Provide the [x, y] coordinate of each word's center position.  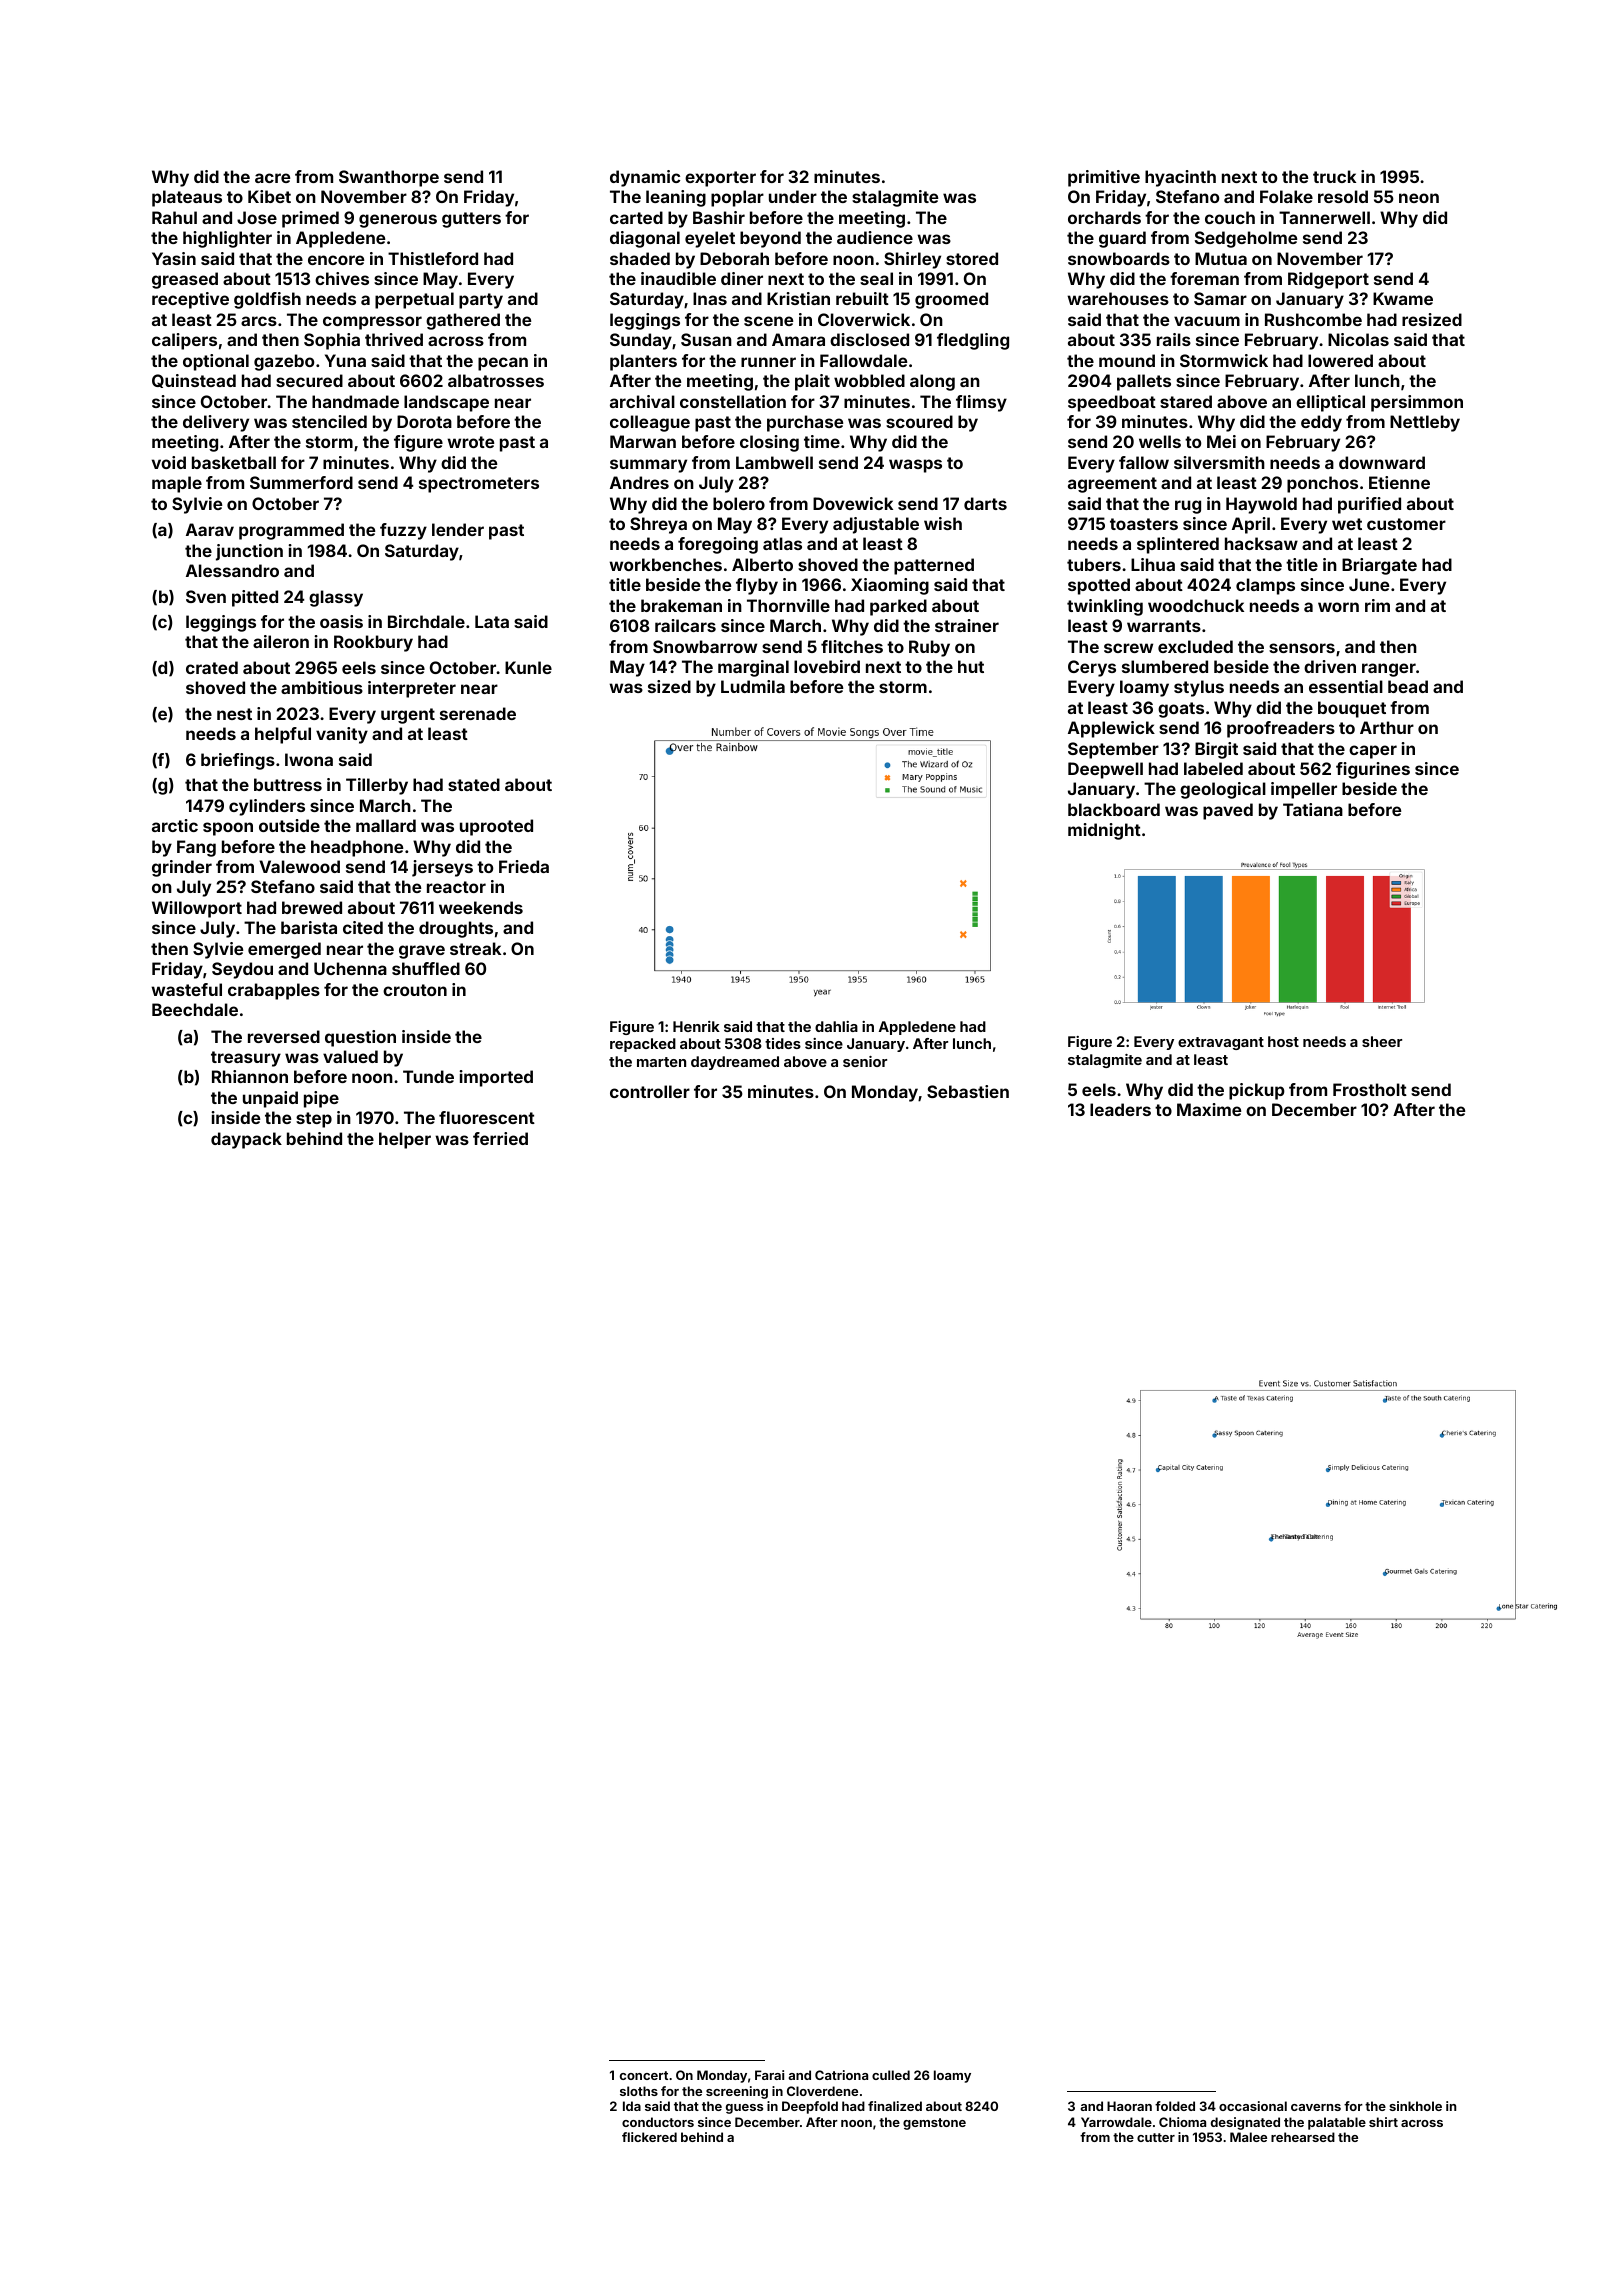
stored [972, 258]
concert [644, 2075]
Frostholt [1370, 1089]
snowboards [1119, 258]
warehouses [1118, 298]
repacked [643, 1045]
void [169, 462]
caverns [1316, 2107]
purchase [805, 423]
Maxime [1209, 1109]
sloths [639, 2091]
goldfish [267, 300]
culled [891, 2075]
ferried [500, 1138]
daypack [246, 1140]
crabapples [274, 991]
